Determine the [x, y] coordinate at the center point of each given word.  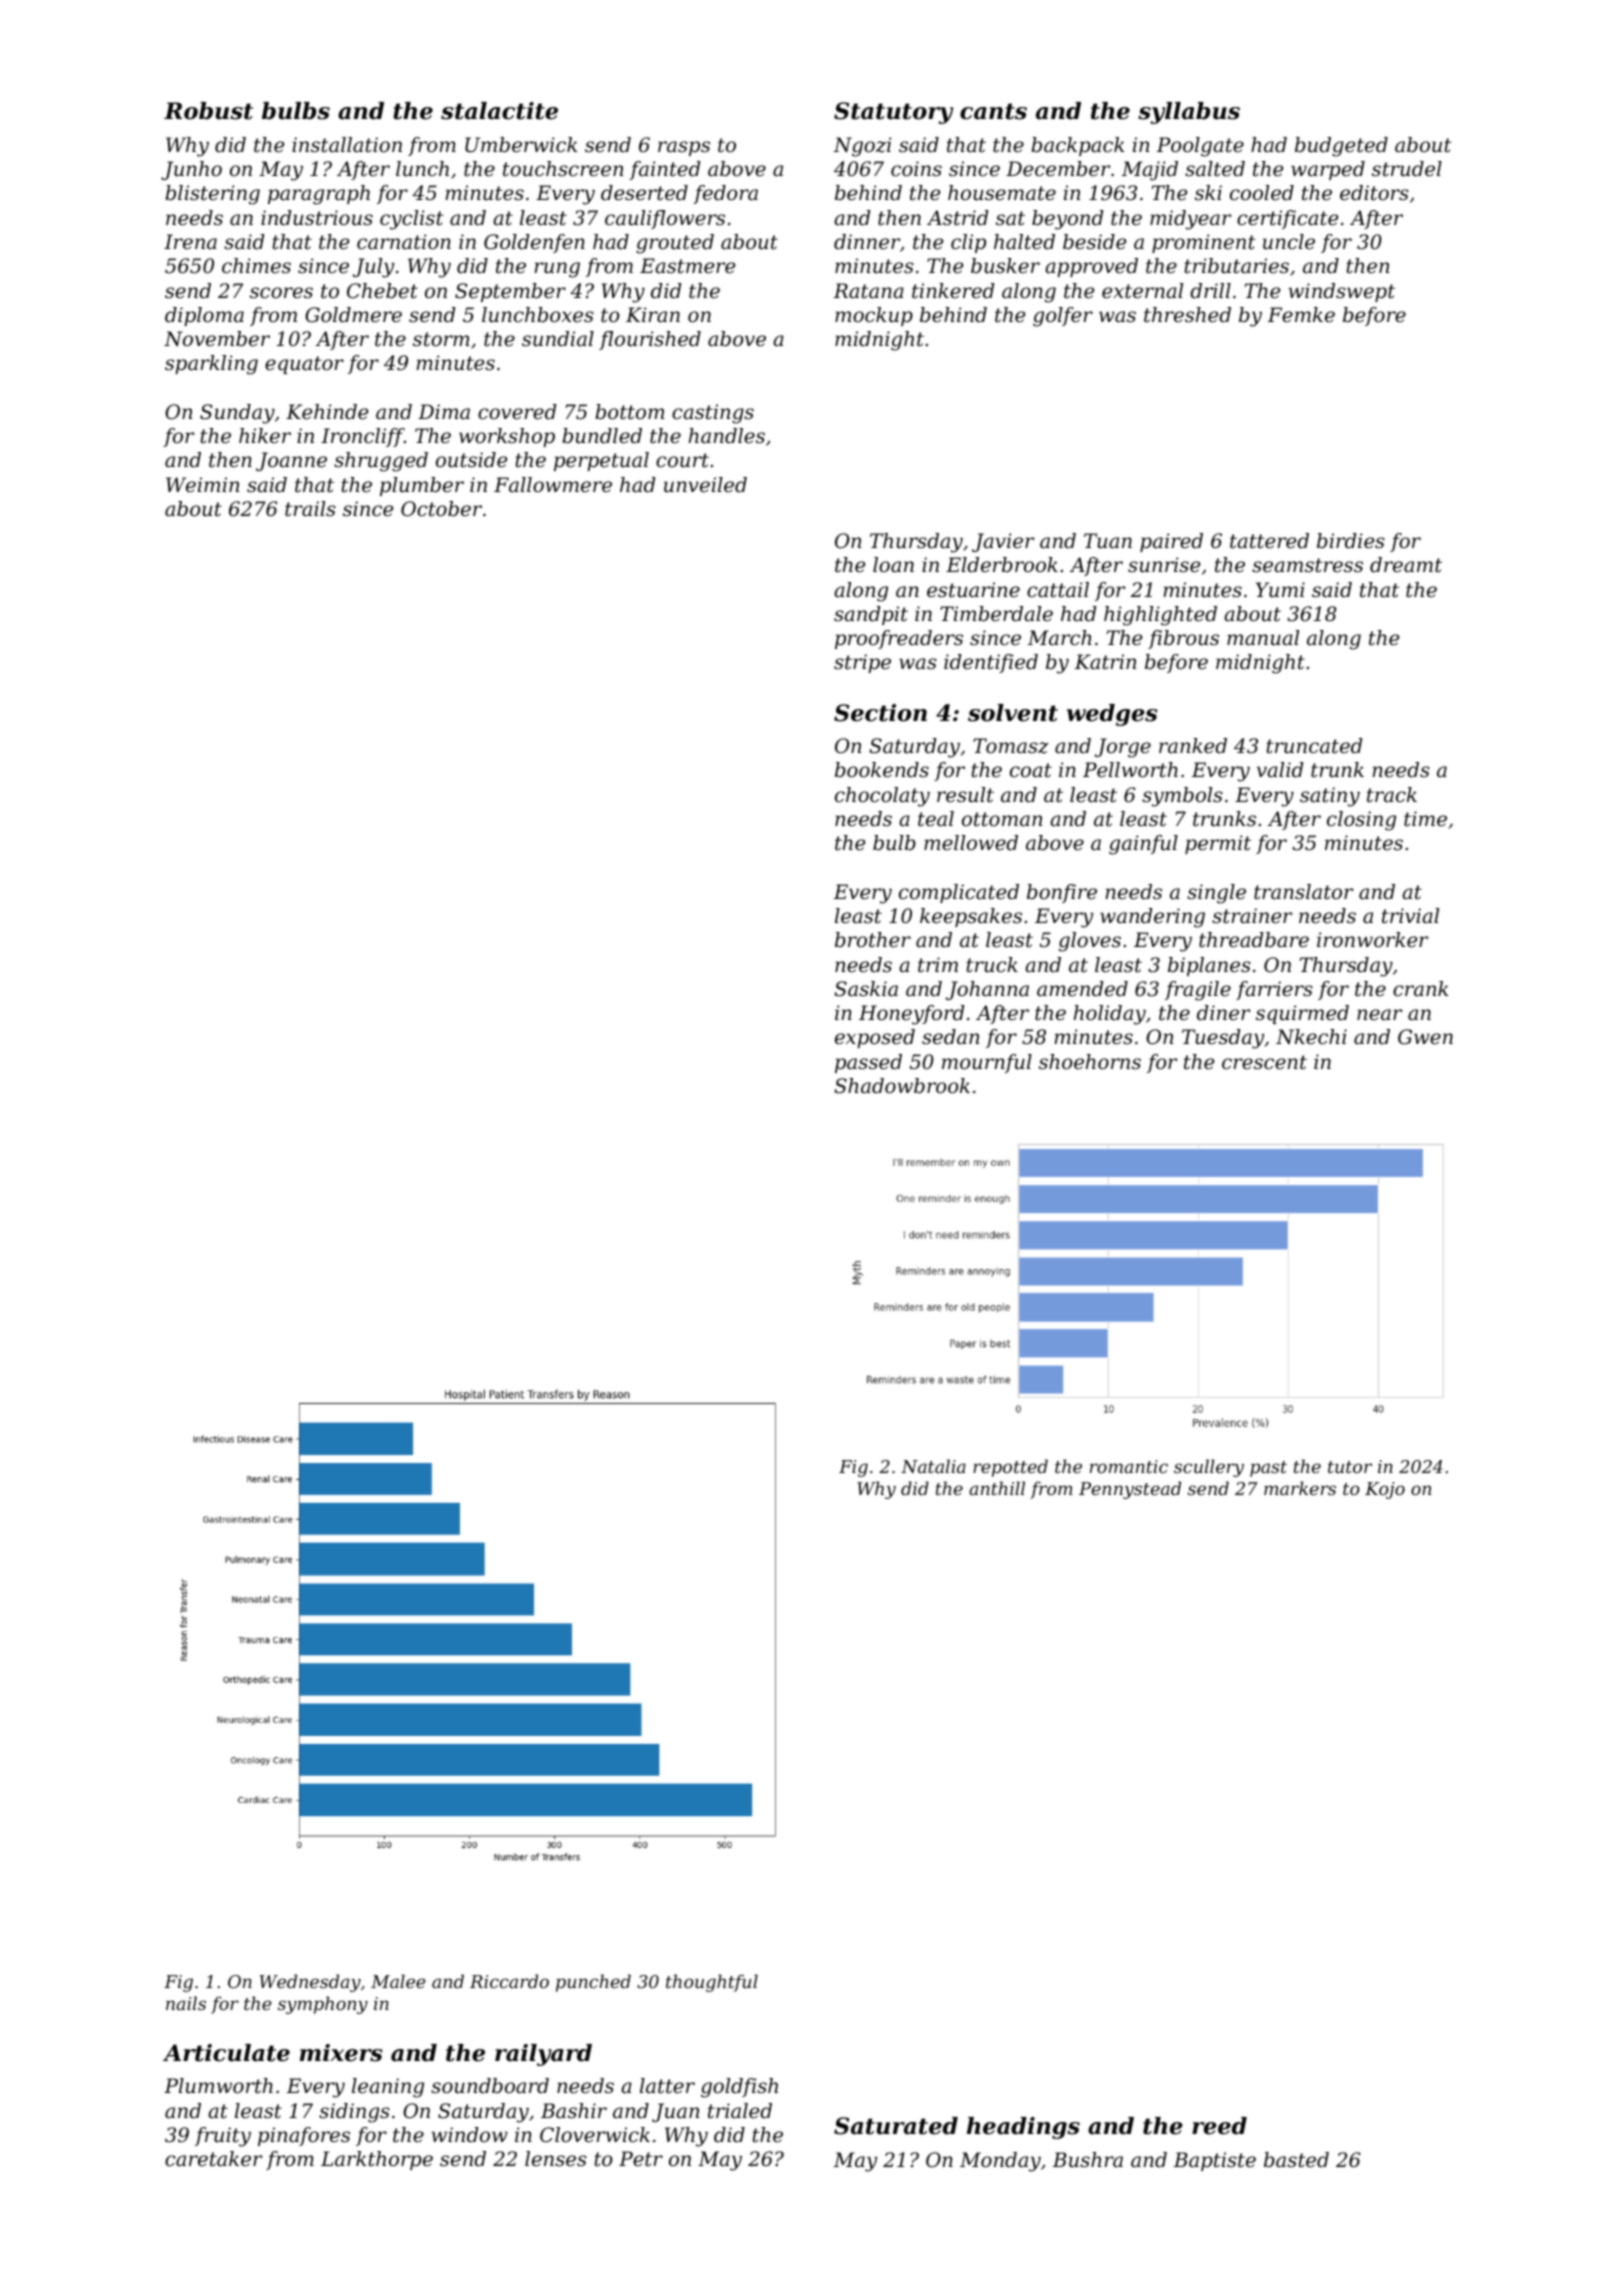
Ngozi [862, 147]
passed [868, 1063]
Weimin [202, 485]
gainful [1143, 845]
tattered [1269, 541]
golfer [1063, 317]
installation [347, 145]
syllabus [1189, 113]
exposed [875, 1038]
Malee [398, 1981]
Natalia [933, 1466]
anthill [997, 1488]
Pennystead [1130, 1490]
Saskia [866, 989]
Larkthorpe [377, 2160]
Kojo [1385, 1490]
